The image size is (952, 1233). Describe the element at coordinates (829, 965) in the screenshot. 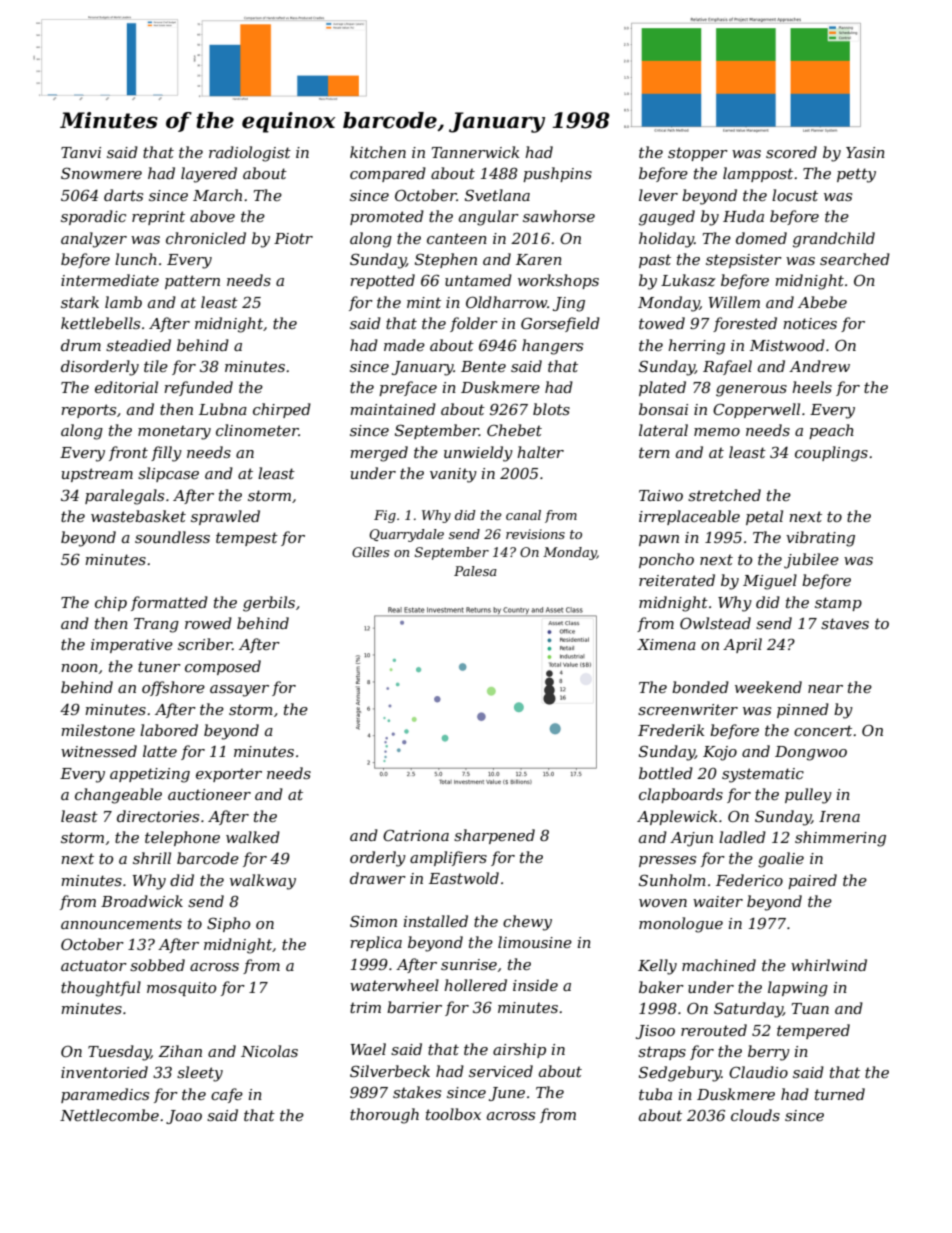

I see `whirlwind` at that location.
